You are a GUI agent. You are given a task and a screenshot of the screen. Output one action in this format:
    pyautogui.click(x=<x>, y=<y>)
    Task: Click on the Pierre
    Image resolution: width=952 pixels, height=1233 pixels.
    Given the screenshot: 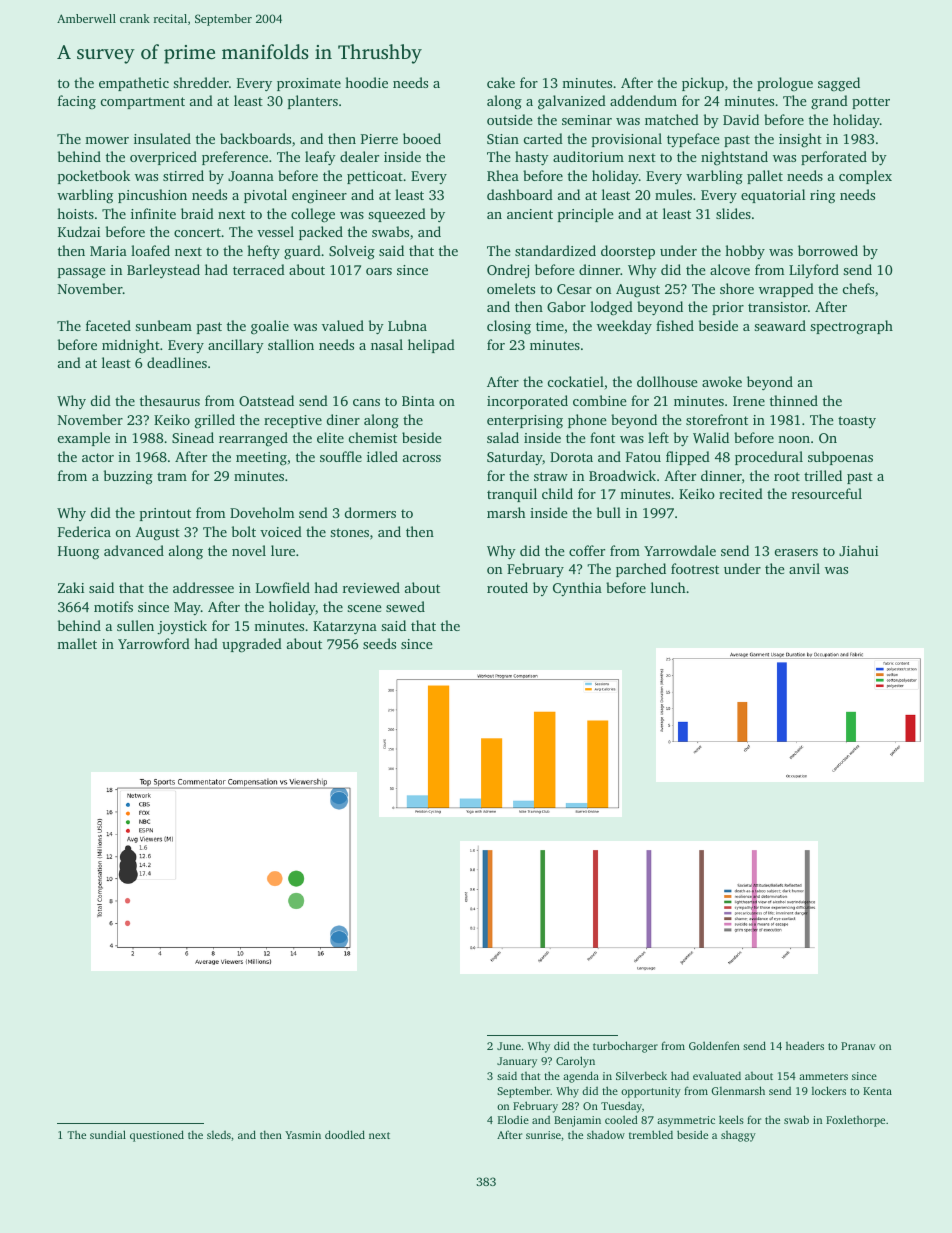 What is the action you would take?
    pyautogui.click(x=379, y=139)
